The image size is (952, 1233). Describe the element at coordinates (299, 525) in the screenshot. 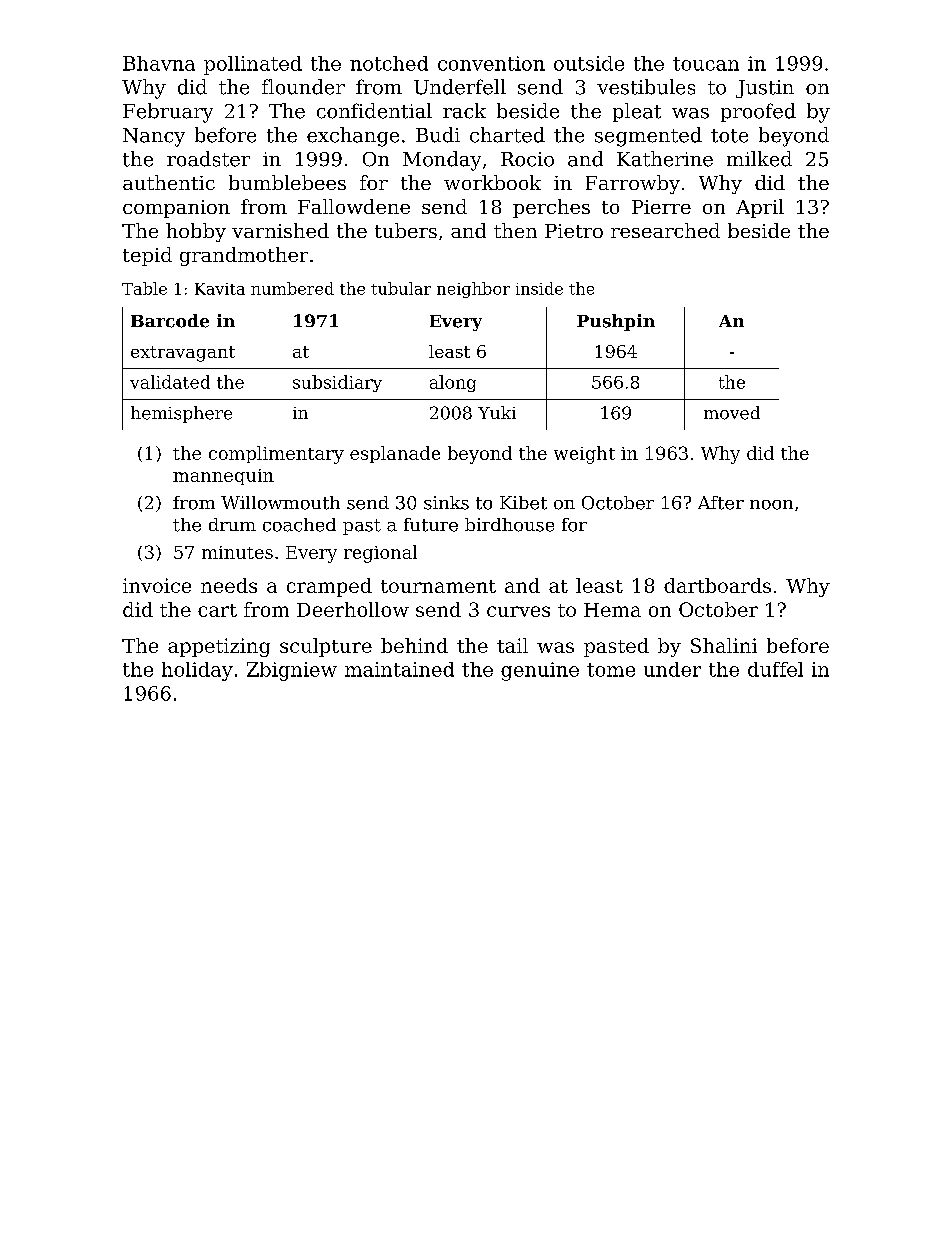

I see `coached` at that location.
